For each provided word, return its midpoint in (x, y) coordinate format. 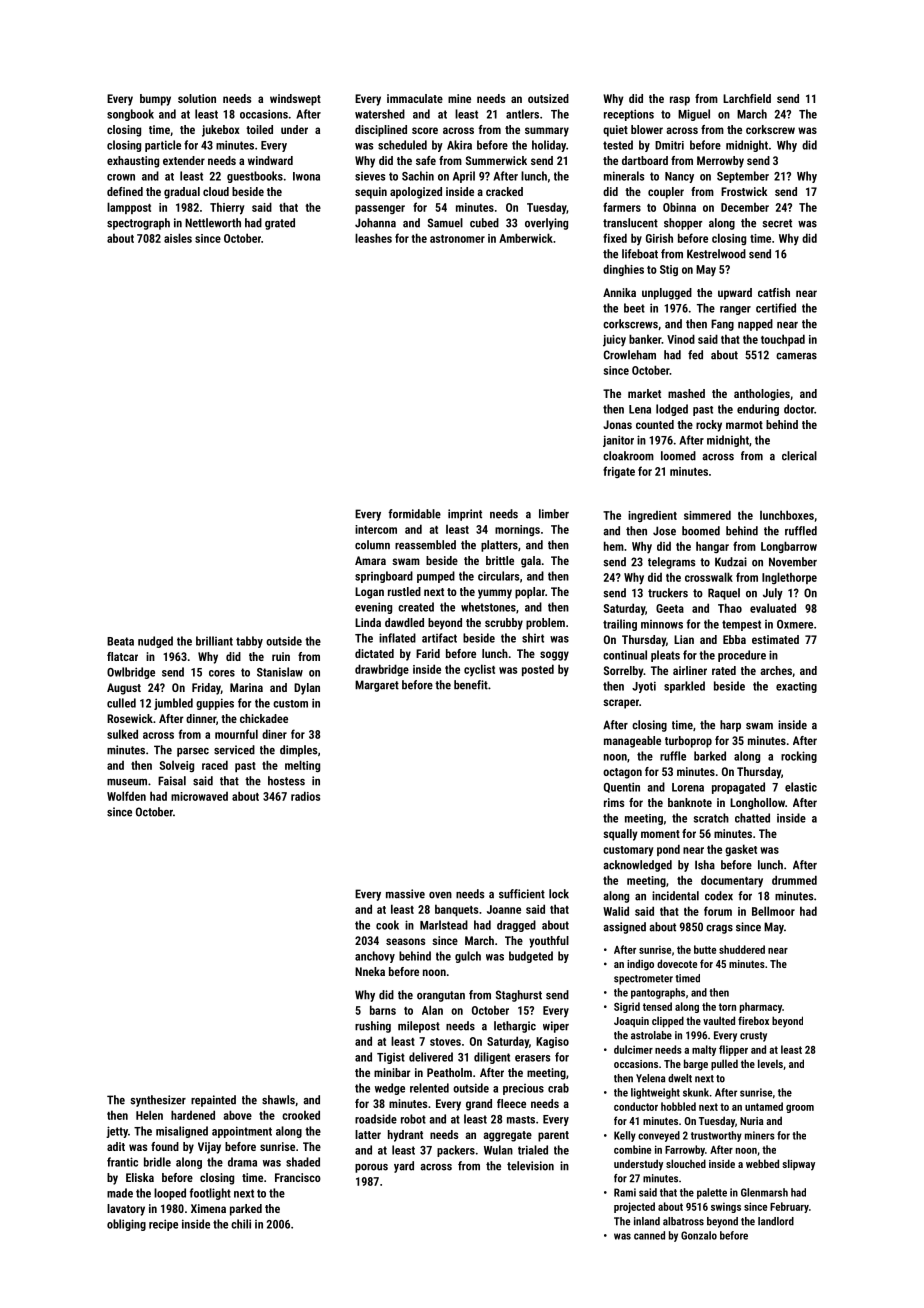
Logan (369, 593)
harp (730, 726)
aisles (178, 238)
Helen (149, 1115)
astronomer (457, 239)
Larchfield (747, 98)
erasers (532, 1058)
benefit (471, 685)
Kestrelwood (716, 254)
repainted (213, 1101)
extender (184, 160)
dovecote (677, 963)
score (425, 130)
